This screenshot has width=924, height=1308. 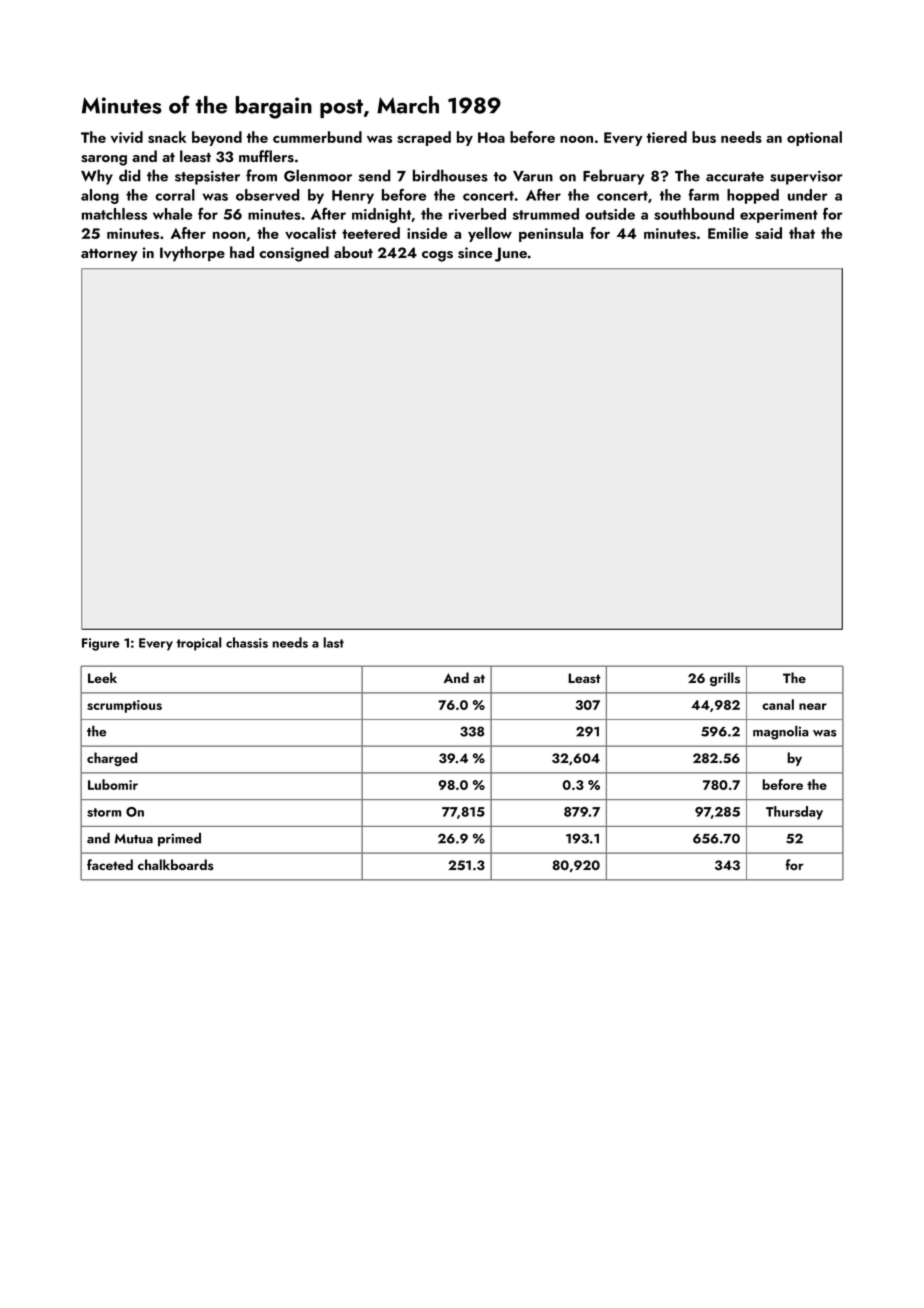 I want to click on had, so click(x=242, y=252).
